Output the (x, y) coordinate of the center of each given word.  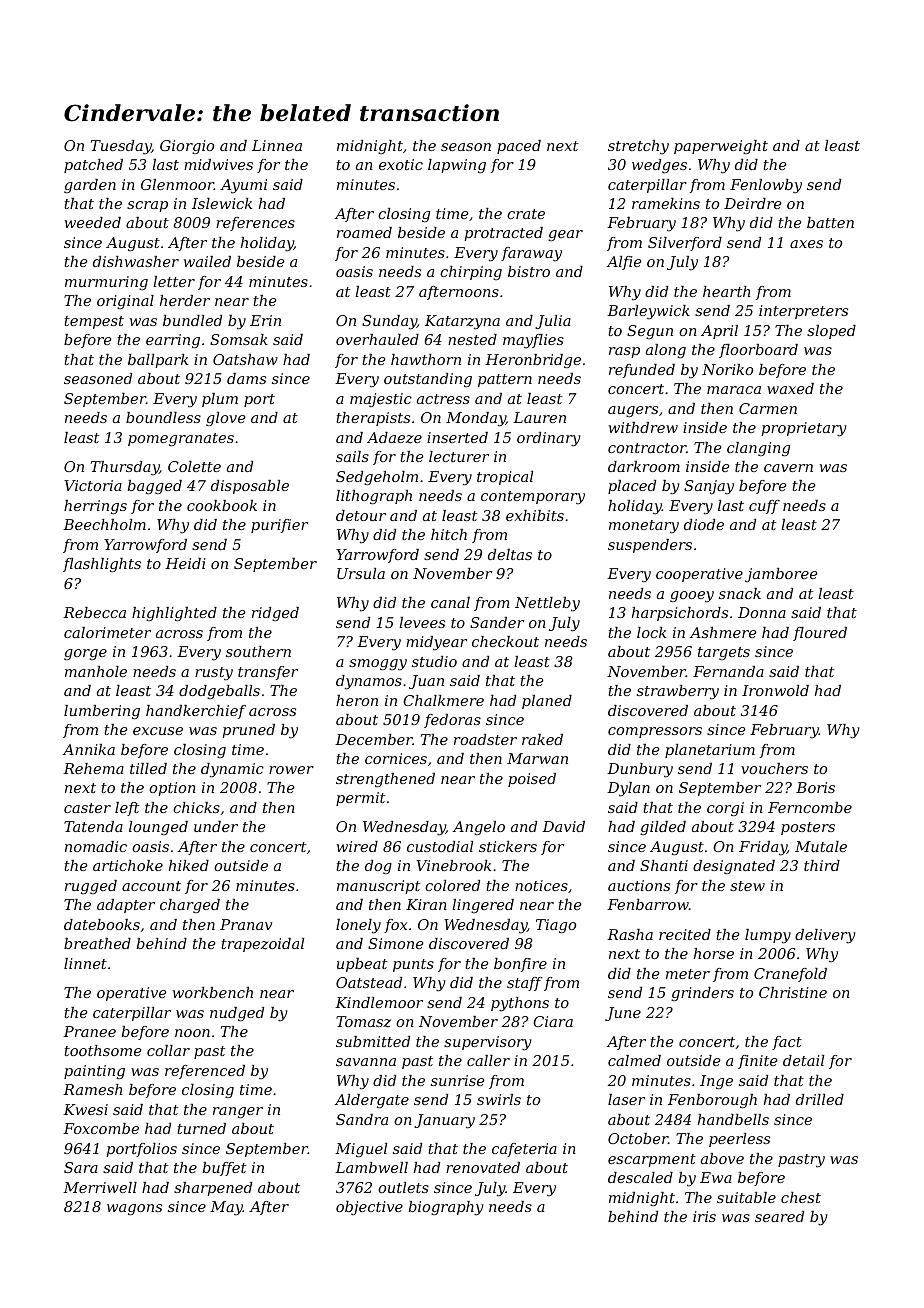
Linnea (277, 145)
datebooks (102, 924)
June (623, 1014)
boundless (163, 417)
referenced (205, 1072)
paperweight (721, 147)
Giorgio (187, 147)
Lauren (539, 417)
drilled (820, 1099)
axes (806, 244)
